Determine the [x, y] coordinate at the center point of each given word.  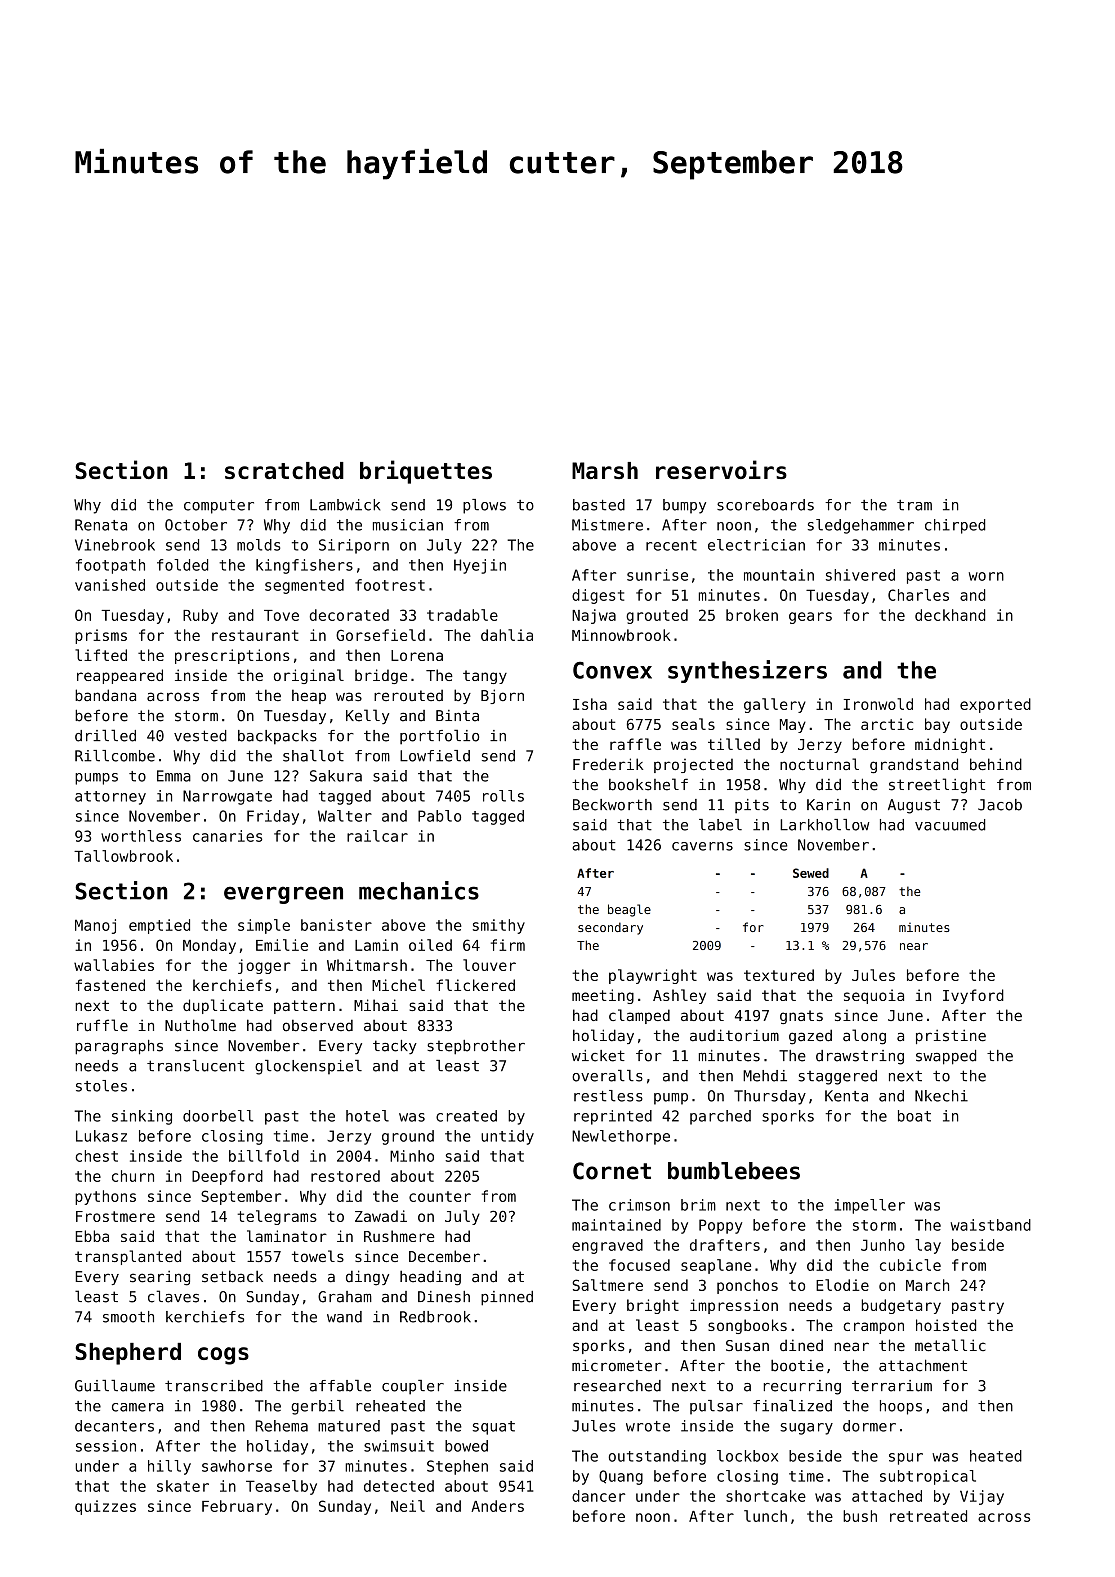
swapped [946, 1057]
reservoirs [721, 469]
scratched [284, 470]
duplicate [223, 1006]
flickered [475, 985]
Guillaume [115, 1386]
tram [914, 505]
